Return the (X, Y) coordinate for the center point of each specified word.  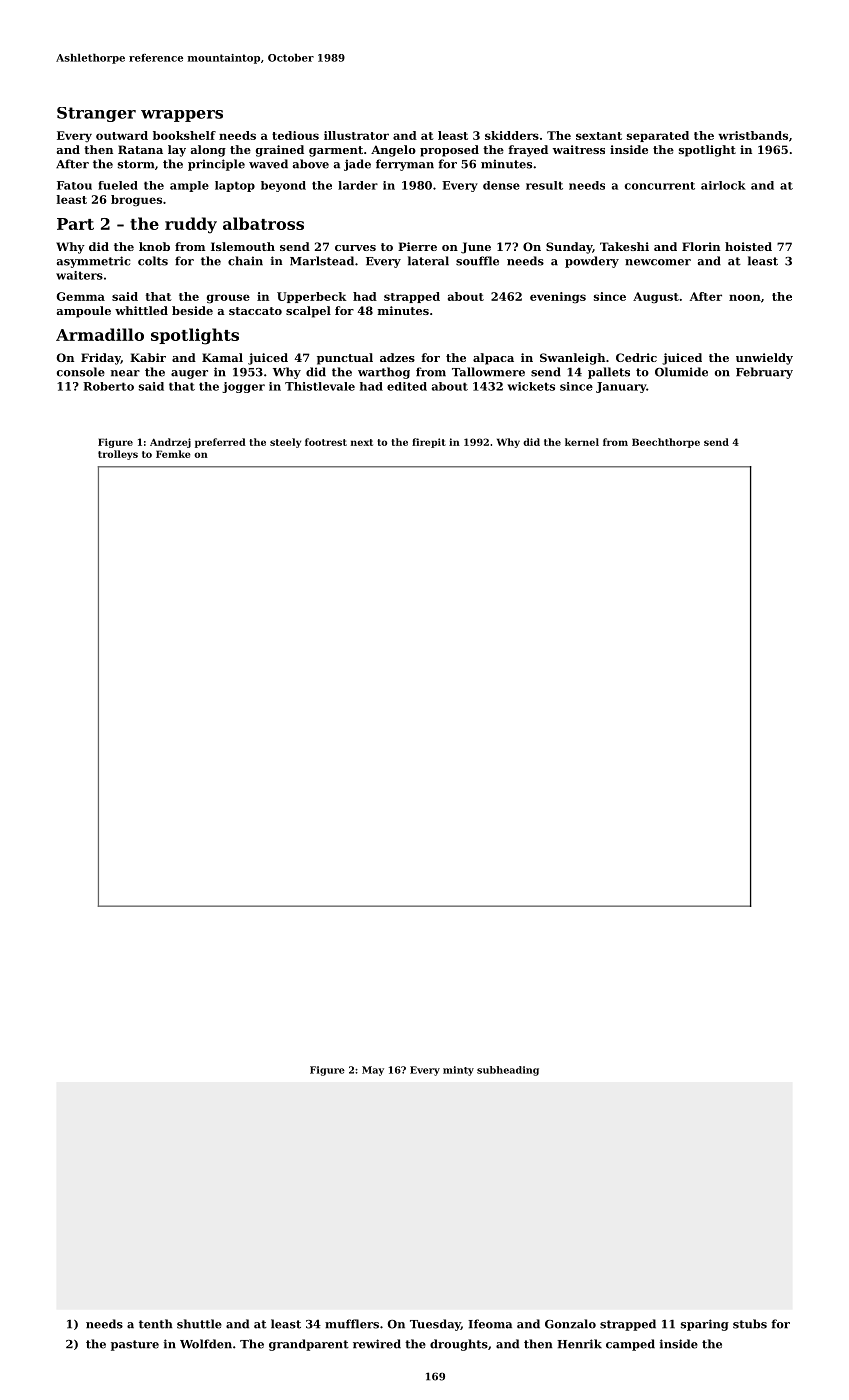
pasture (135, 1345)
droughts (459, 1345)
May (373, 1071)
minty (458, 1071)
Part (75, 224)
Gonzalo (570, 1324)
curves (355, 248)
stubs (750, 1324)
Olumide (681, 372)
